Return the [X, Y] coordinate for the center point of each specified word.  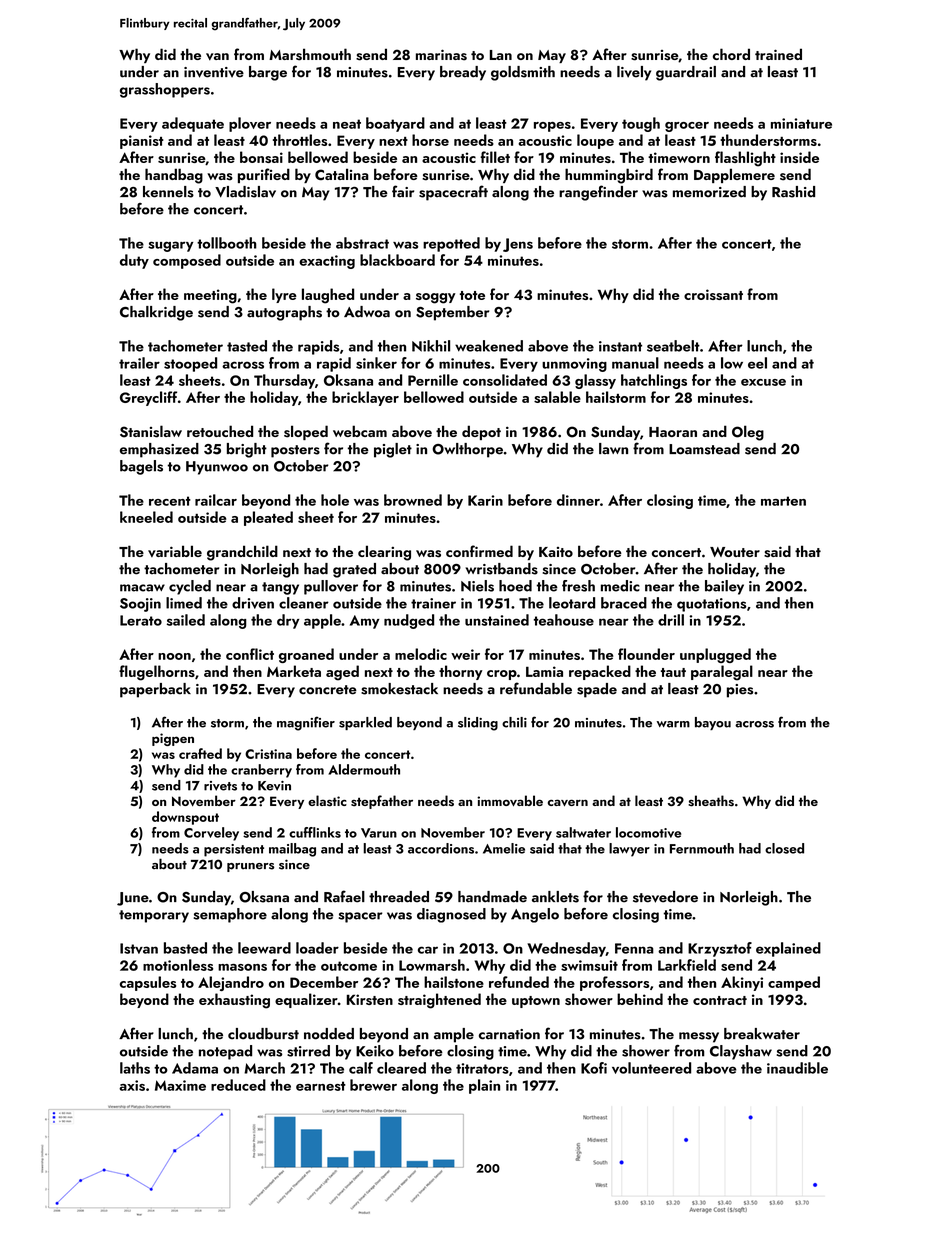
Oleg [748, 433]
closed [784, 848]
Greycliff [148, 398]
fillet [495, 157]
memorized [709, 192]
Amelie [504, 848]
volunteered [651, 1068]
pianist [142, 142]
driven [253, 603]
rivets [220, 786]
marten [783, 501]
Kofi [594, 1068]
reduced [238, 1085]
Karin [485, 500]
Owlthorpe [467, 450]
